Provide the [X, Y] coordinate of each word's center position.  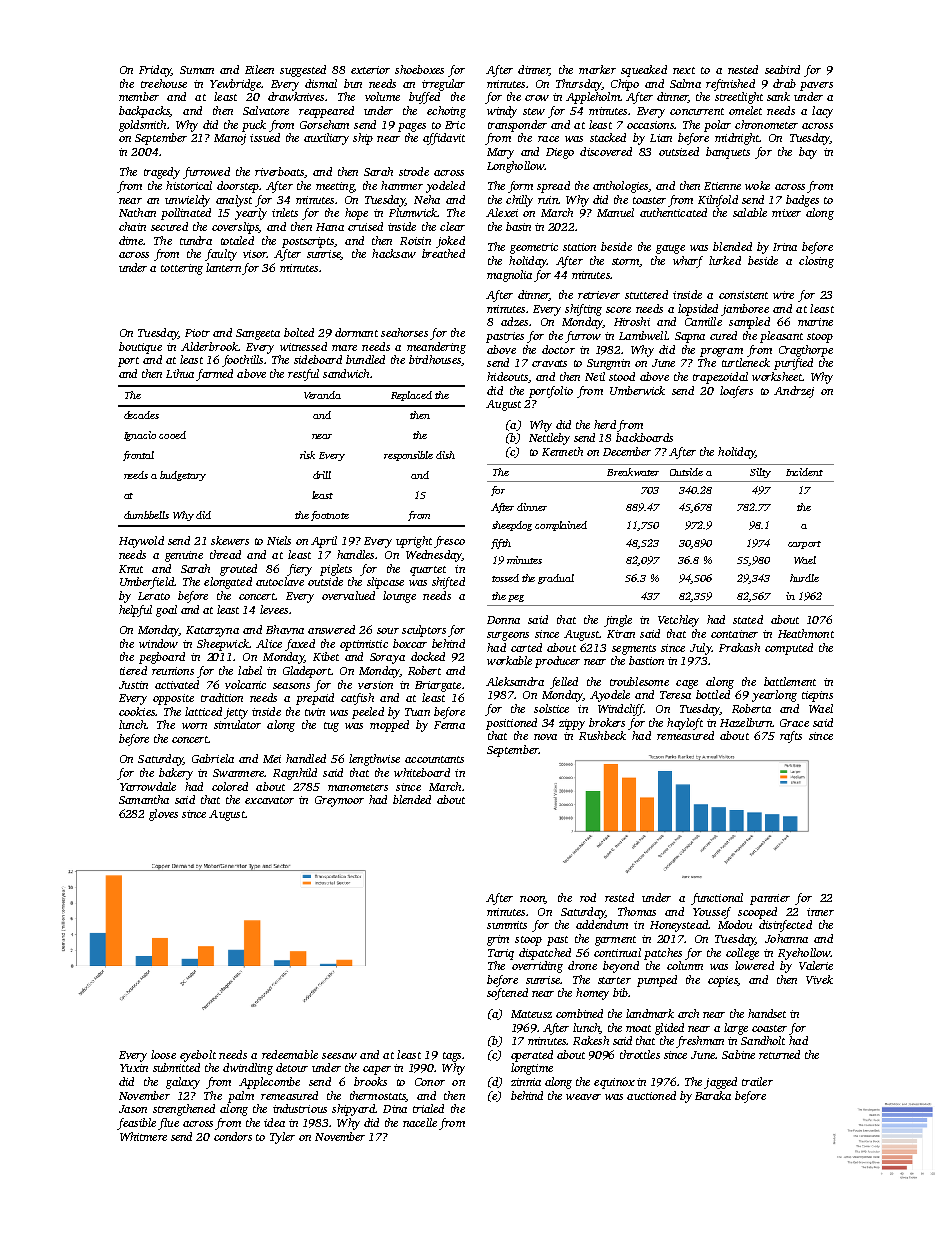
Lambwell [643, 335]
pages [412, 127]
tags [452, 1057]
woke [757, 185]
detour [292, 1067]
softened [507, 994]
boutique [140, 348]
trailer [757, 1081]
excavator [269, 800]
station [579, 247]
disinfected [785, 926]
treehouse [164, 83]
